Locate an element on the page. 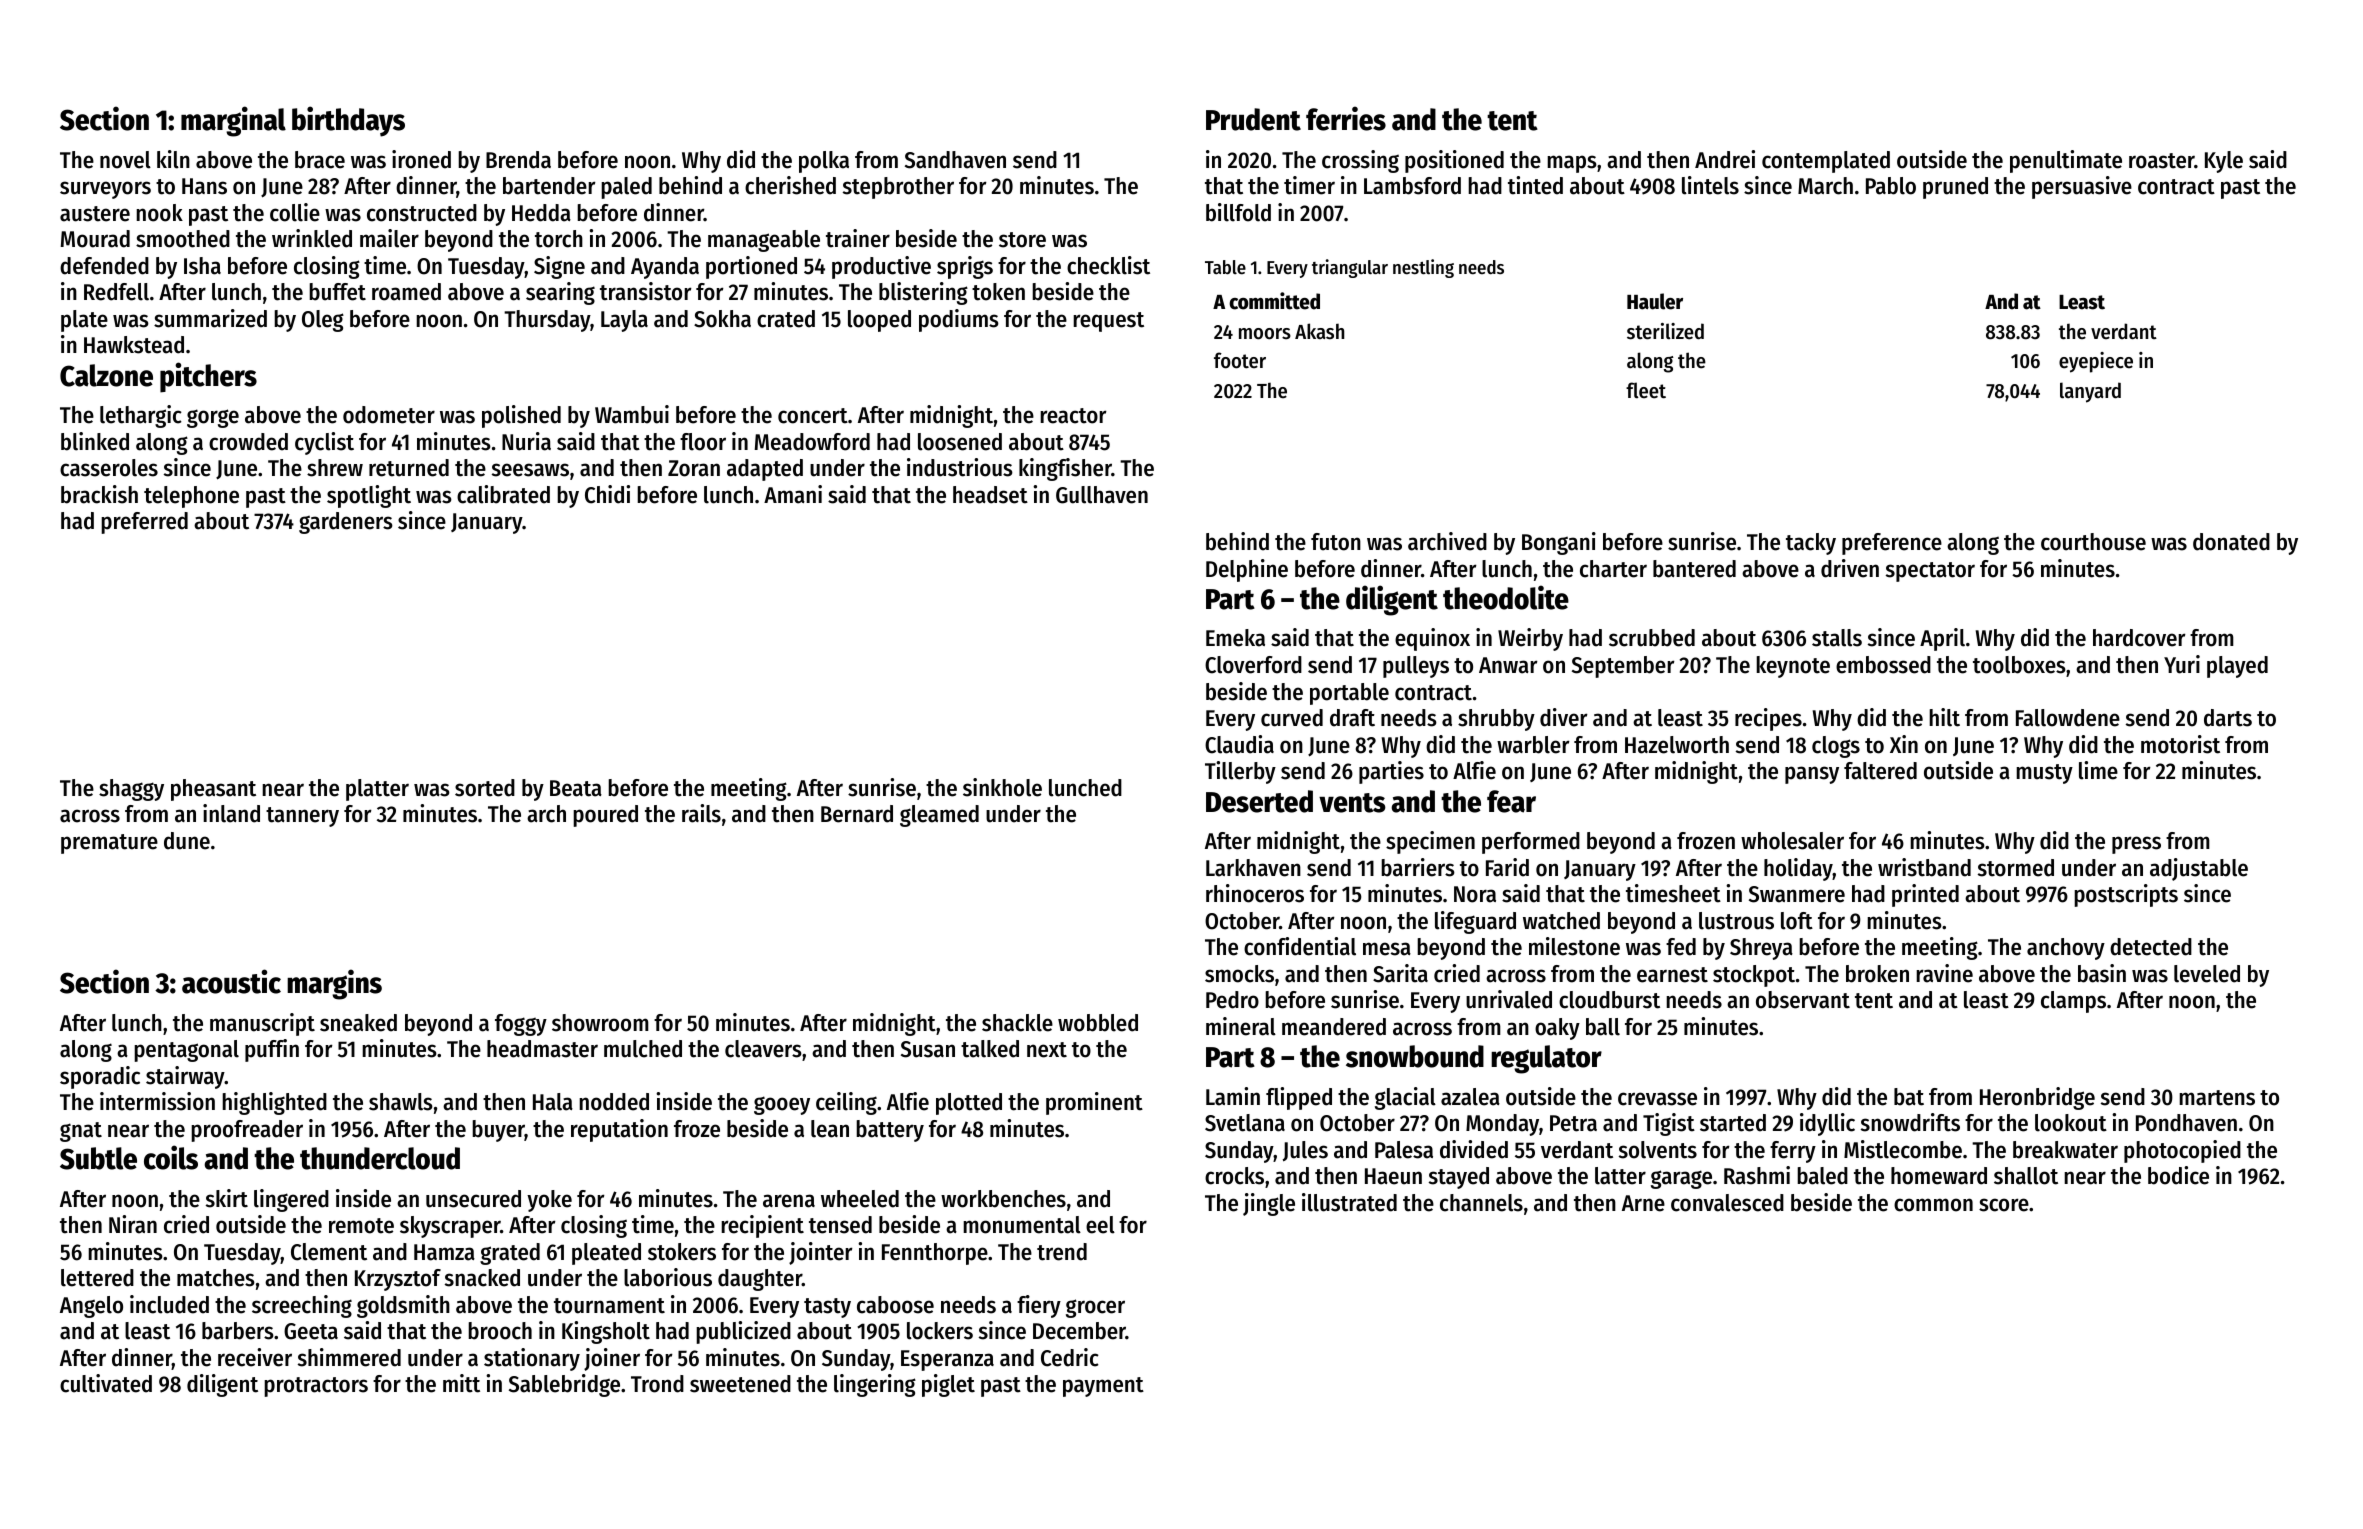 The image size is (2363, 1529). futon is located at coordinates (1336, 542).
